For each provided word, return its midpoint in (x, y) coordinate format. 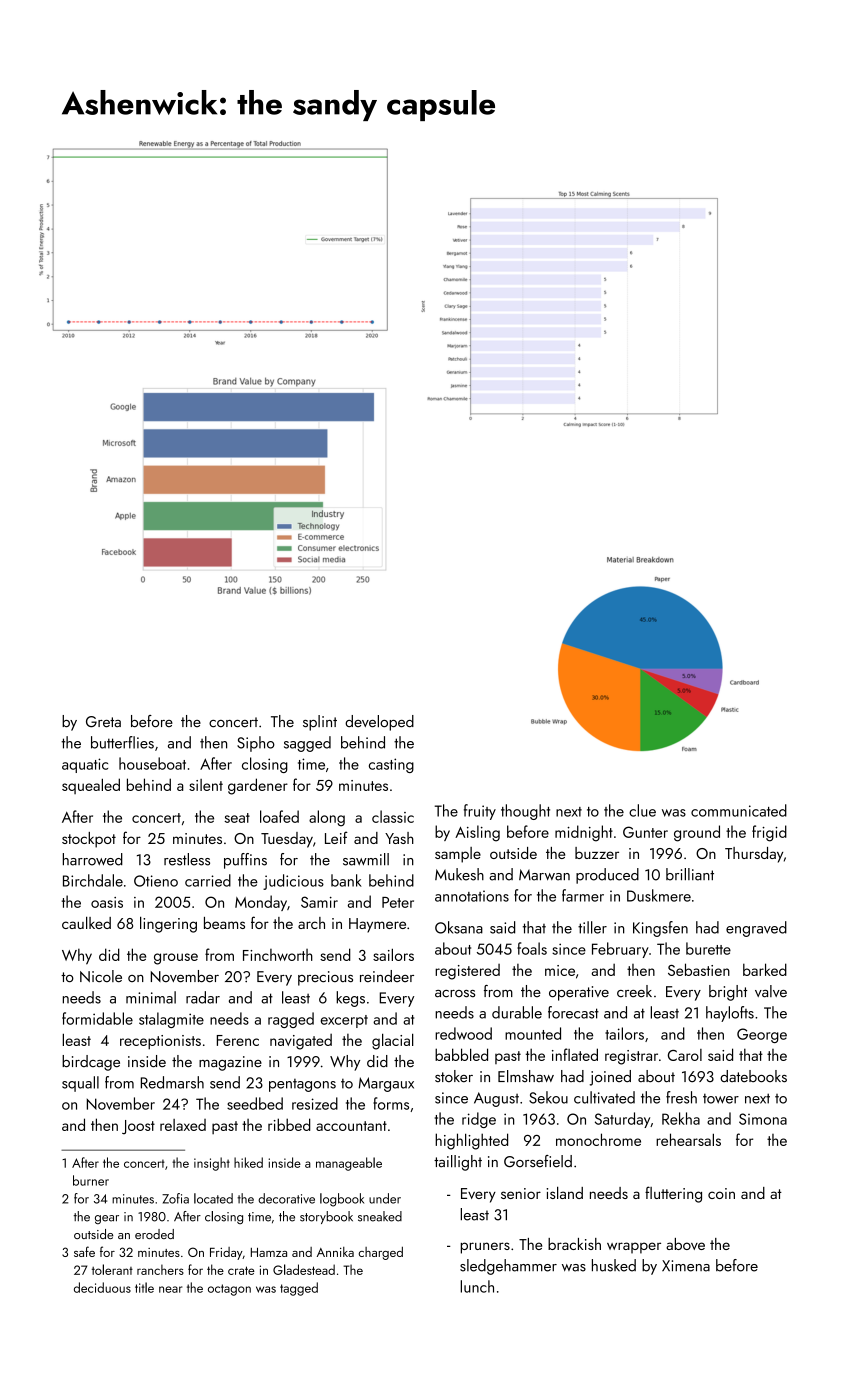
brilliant (690, 874)
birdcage (91, 1063)
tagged (299, 1289)
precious (325, 978)
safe (84, 1251)
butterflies (122, 742)
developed (379, 723)
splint (320, 723)
